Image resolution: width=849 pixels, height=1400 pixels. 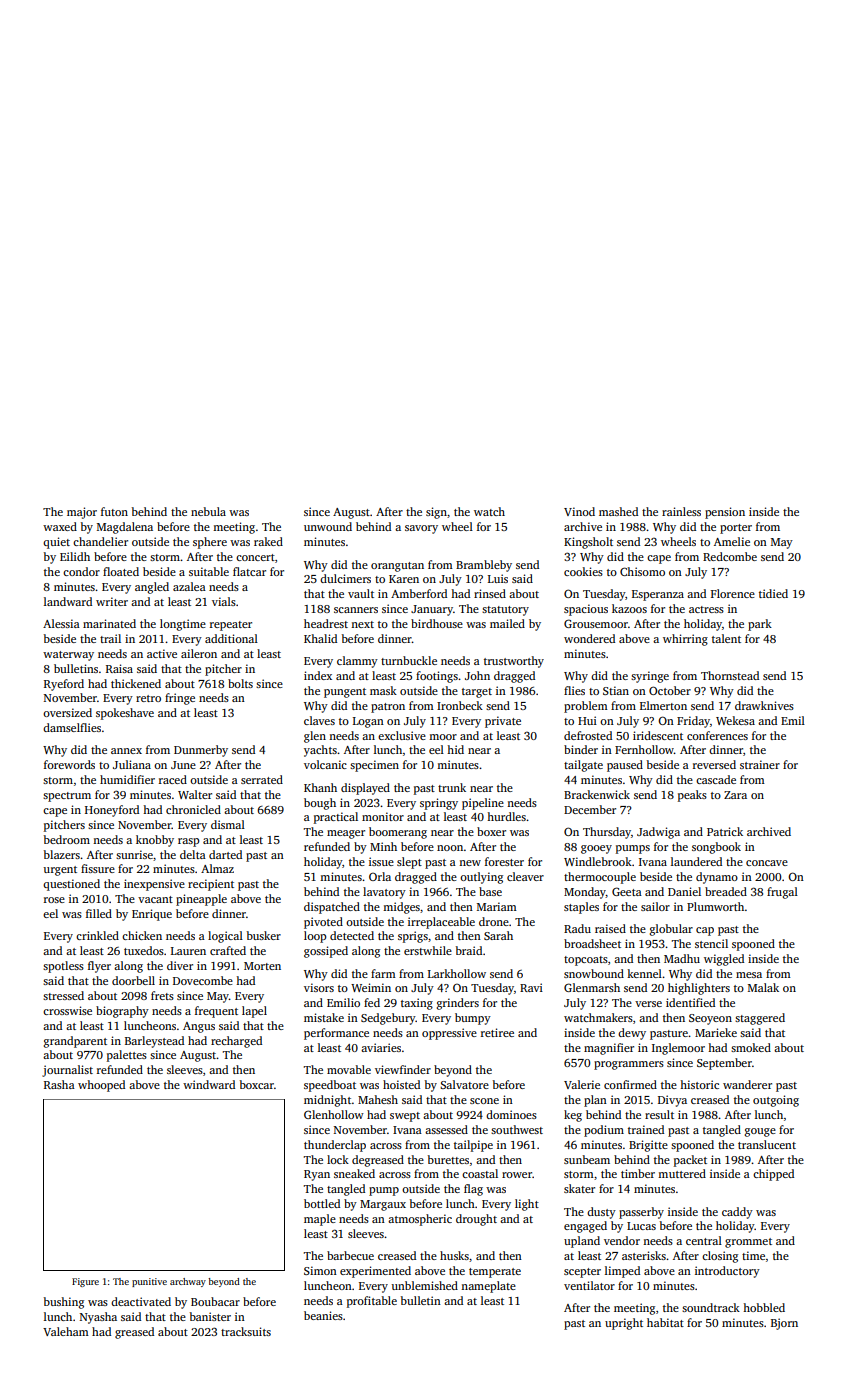 I want to click on beanies, so click(x=323, y=1315).
